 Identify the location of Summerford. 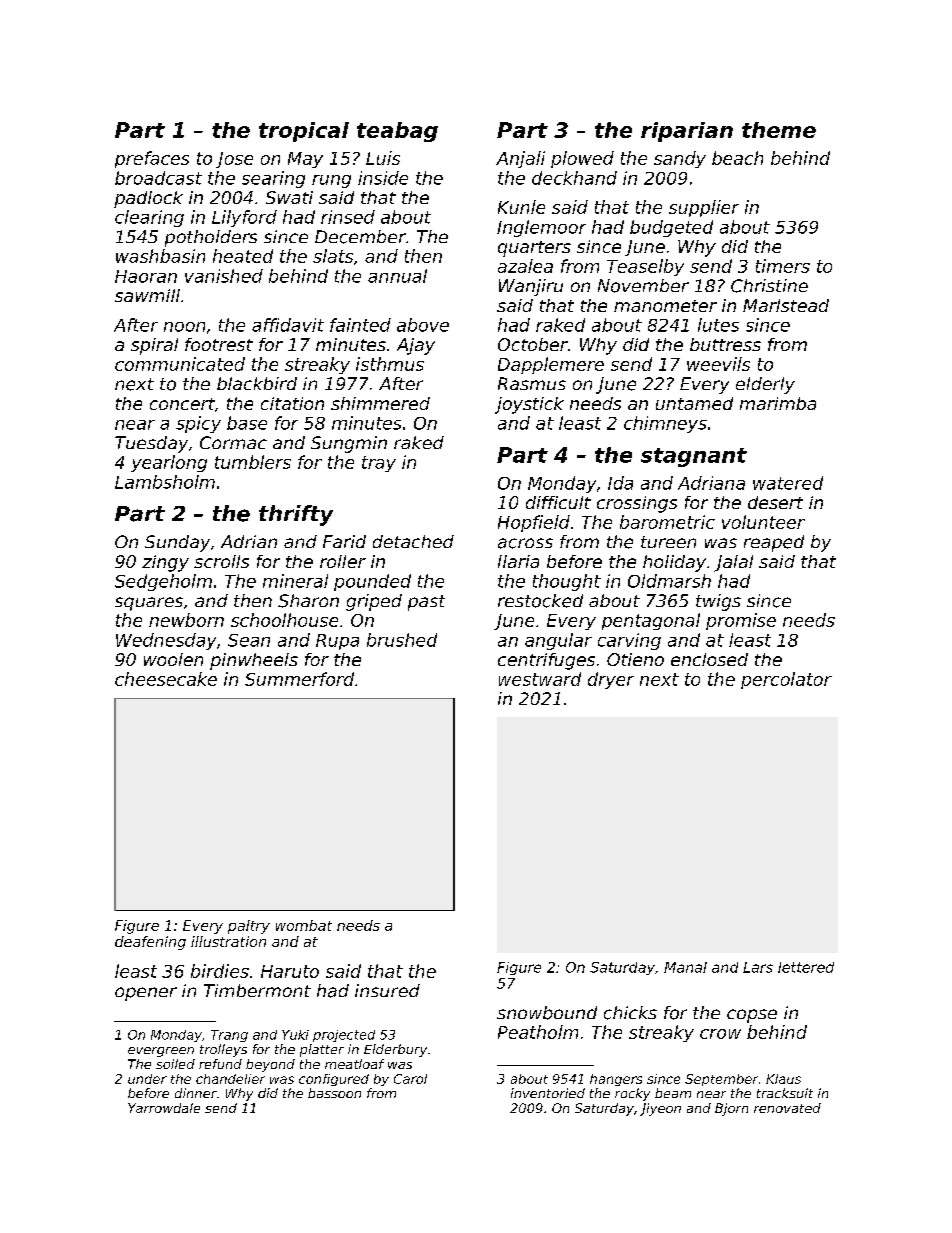
(299, 679).
